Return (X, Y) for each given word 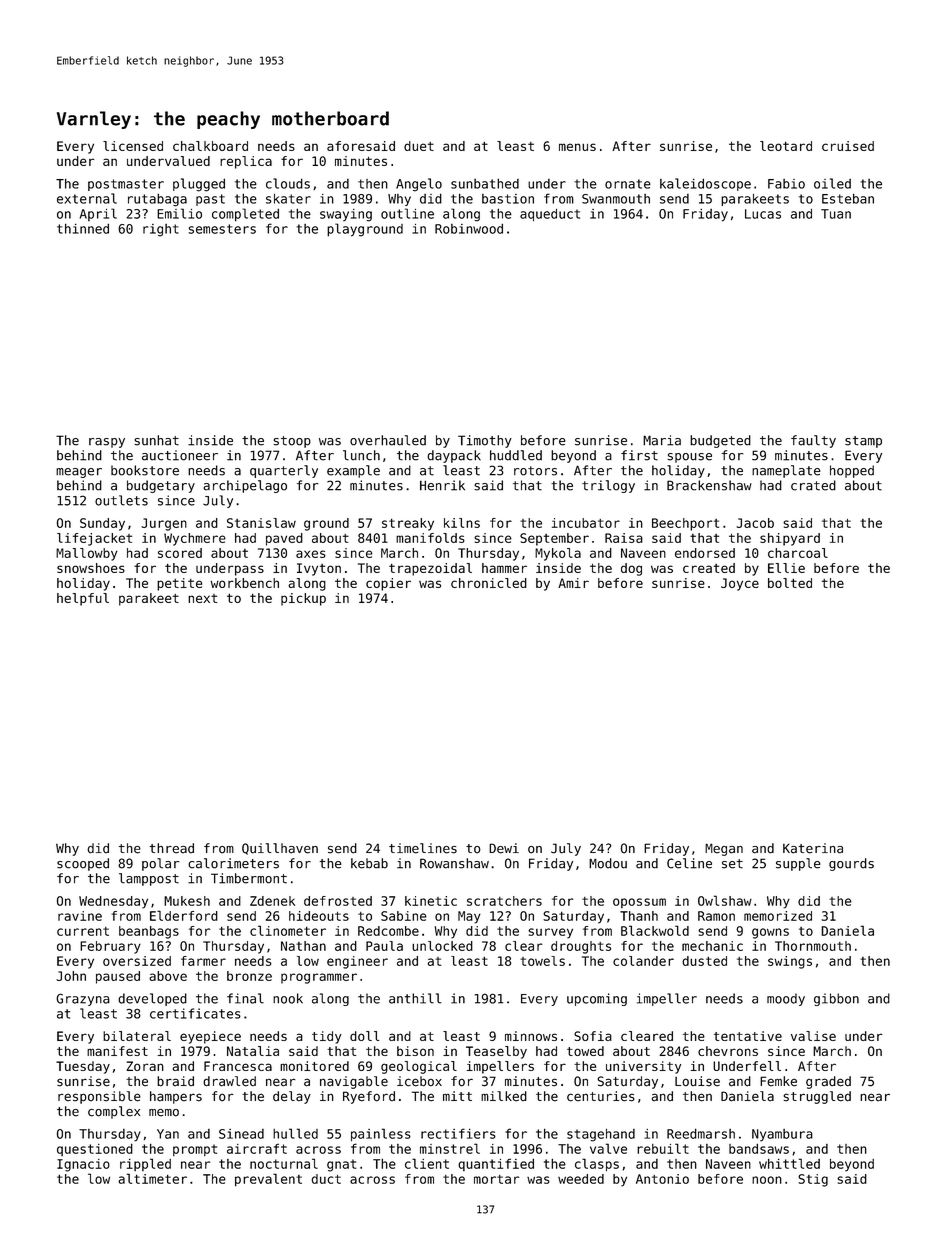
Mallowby (87, 554)
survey (550, 933)
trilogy (608, 486)
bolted (790, 583)
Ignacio (83, 1165)
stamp (863, 442)
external (87, 198)
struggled (817, 1097)
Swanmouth (616, 199)
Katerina (813, 848)
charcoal (798, 553)
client (427, 1163)
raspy (107, 443)
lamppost (149, 879)
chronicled (489, 583)
